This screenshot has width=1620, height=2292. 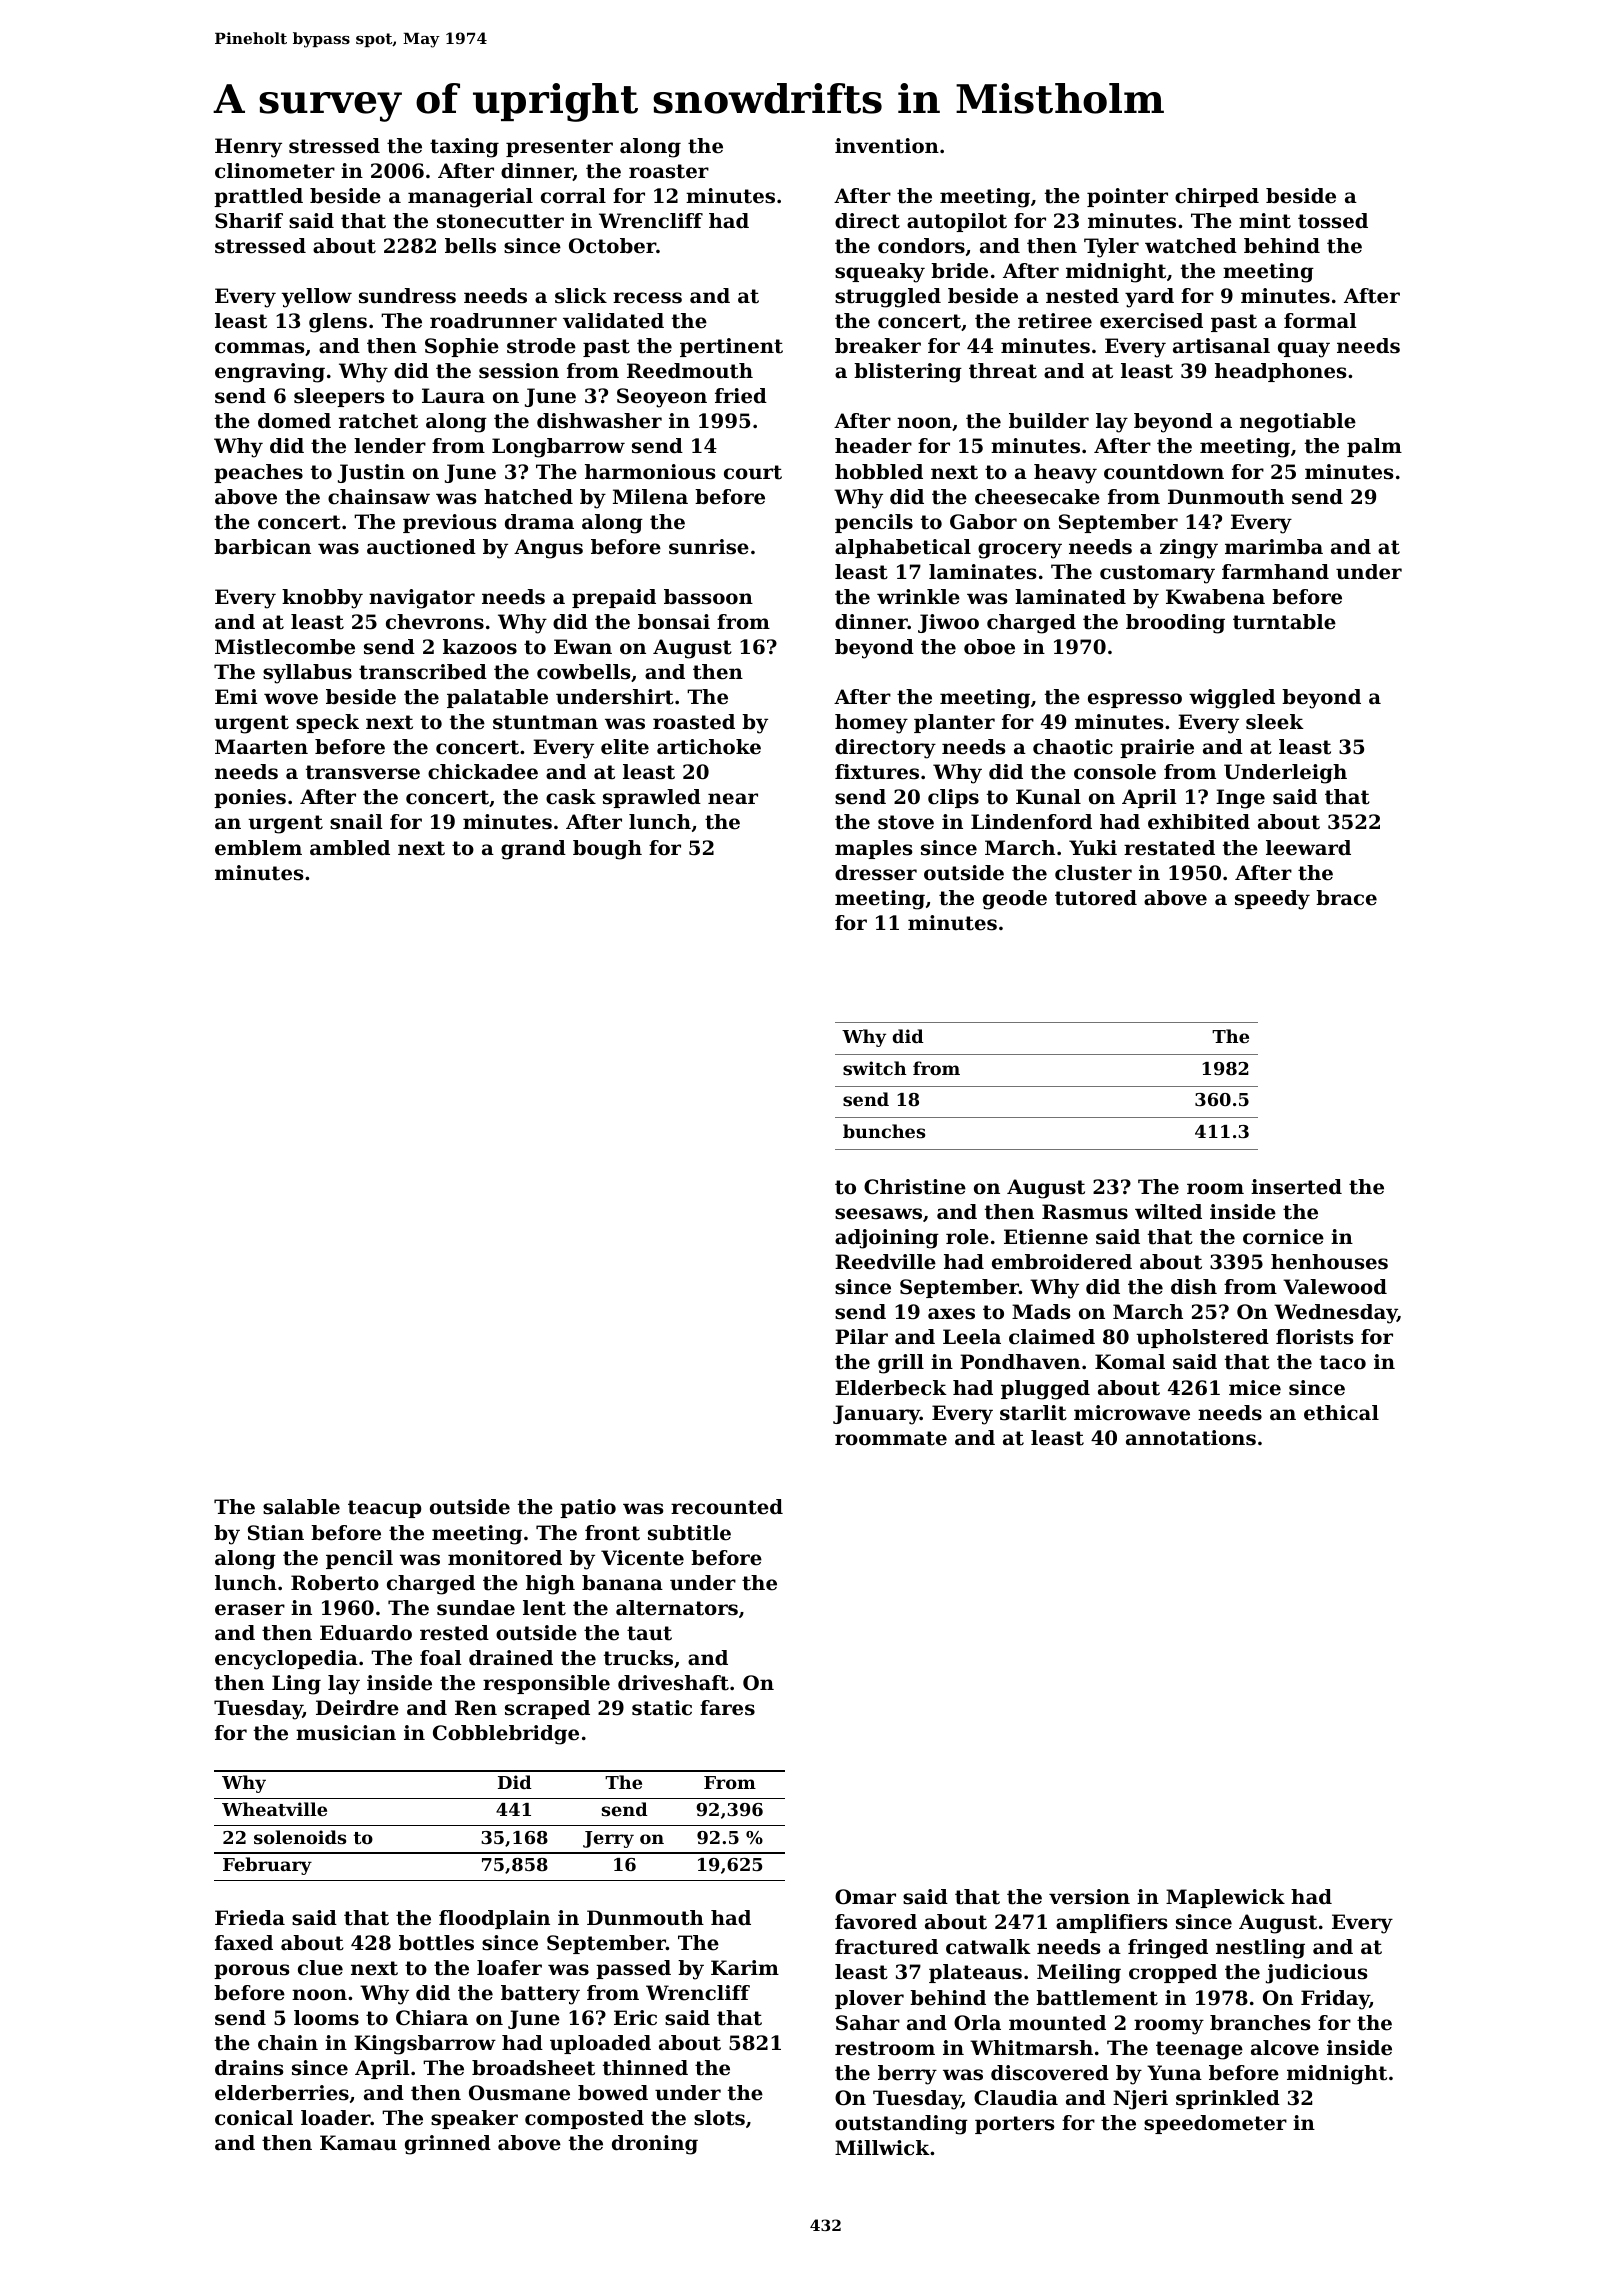 What do you see at coordinates (545, 722) in the screenshot?
I see `stuntman` at bounding box center [545, 722].
